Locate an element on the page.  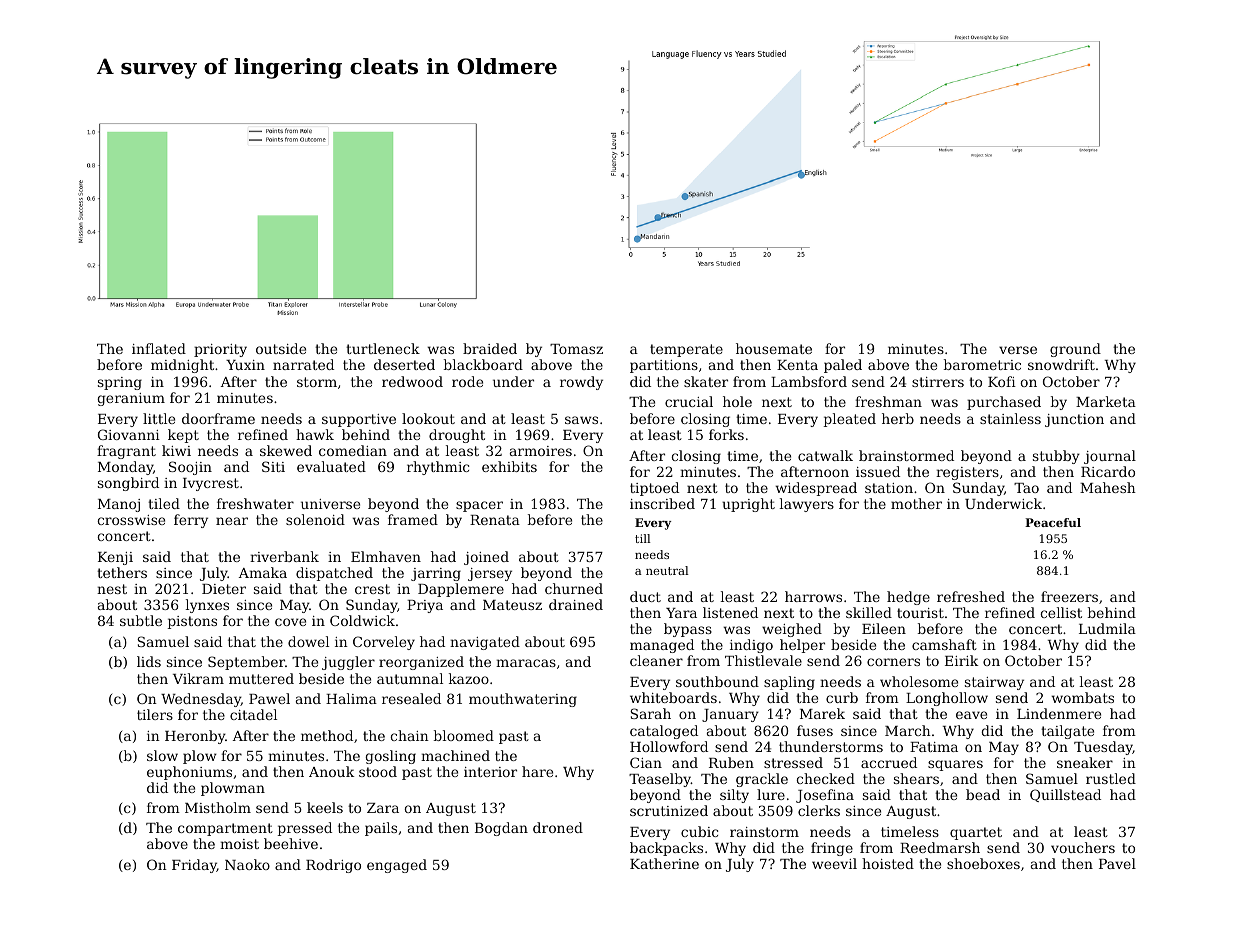
Katherine is located at coordinates (664, 863).
